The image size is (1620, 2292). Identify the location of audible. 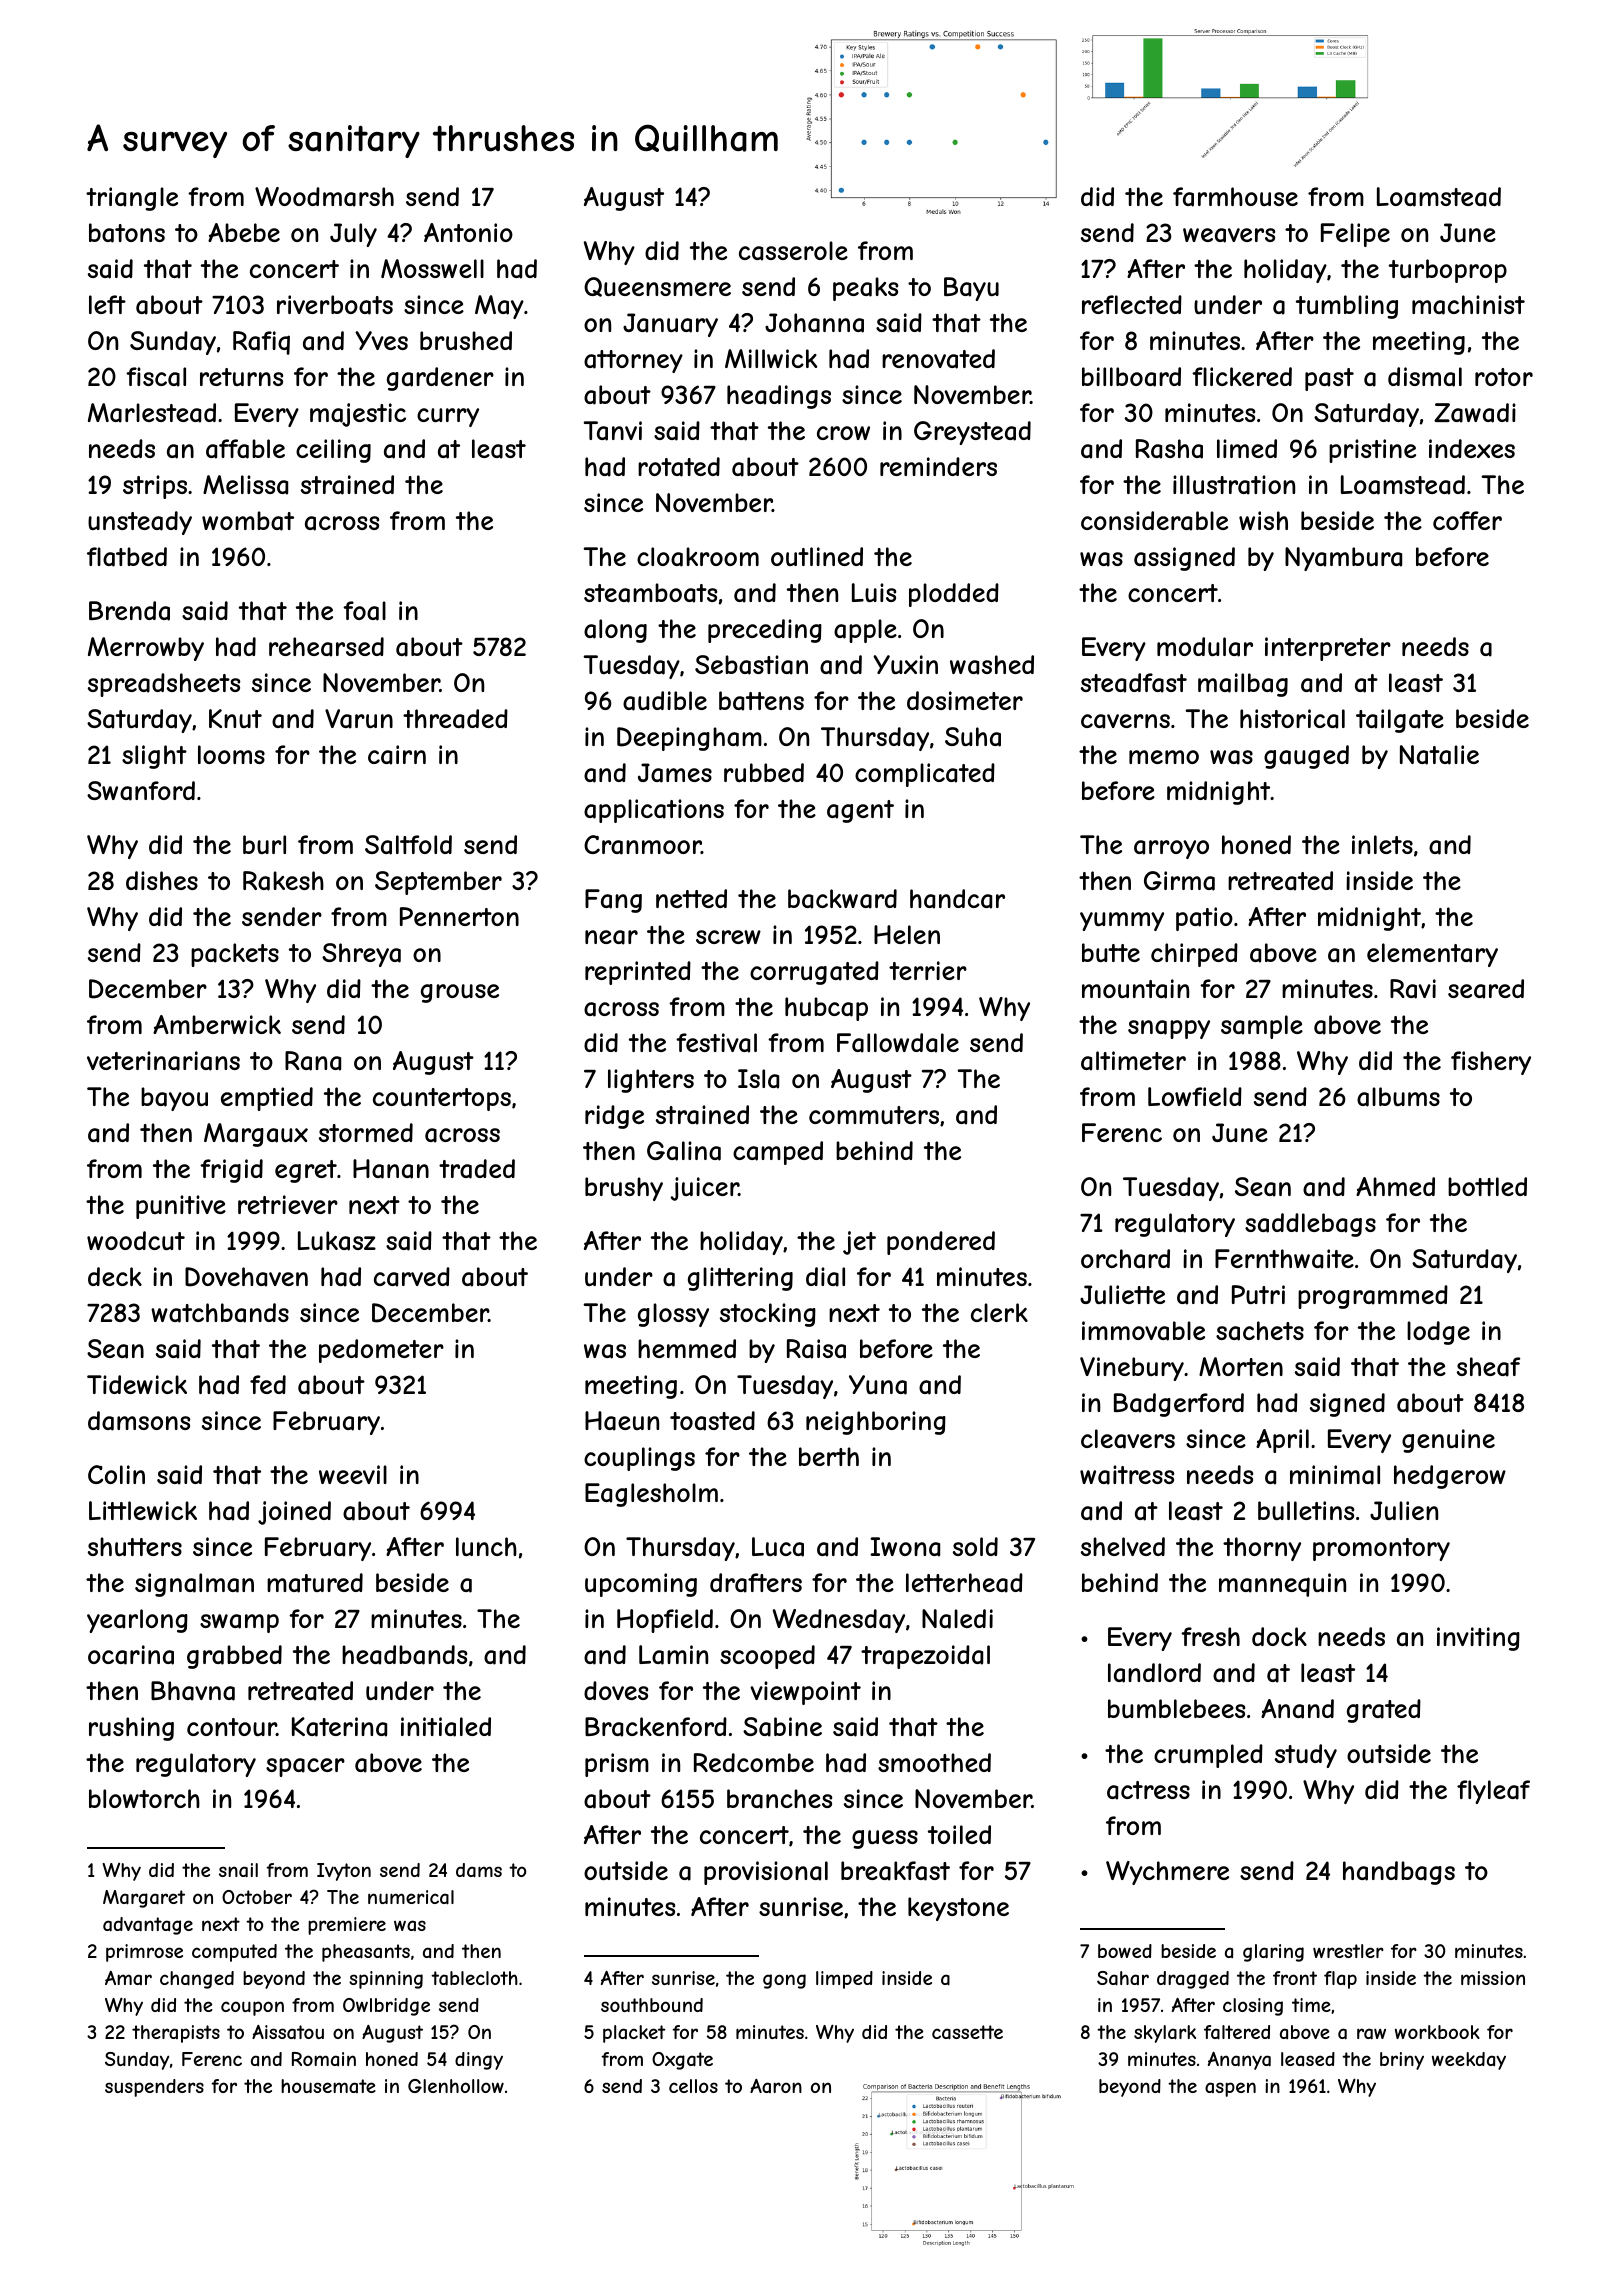
(665, 701).
